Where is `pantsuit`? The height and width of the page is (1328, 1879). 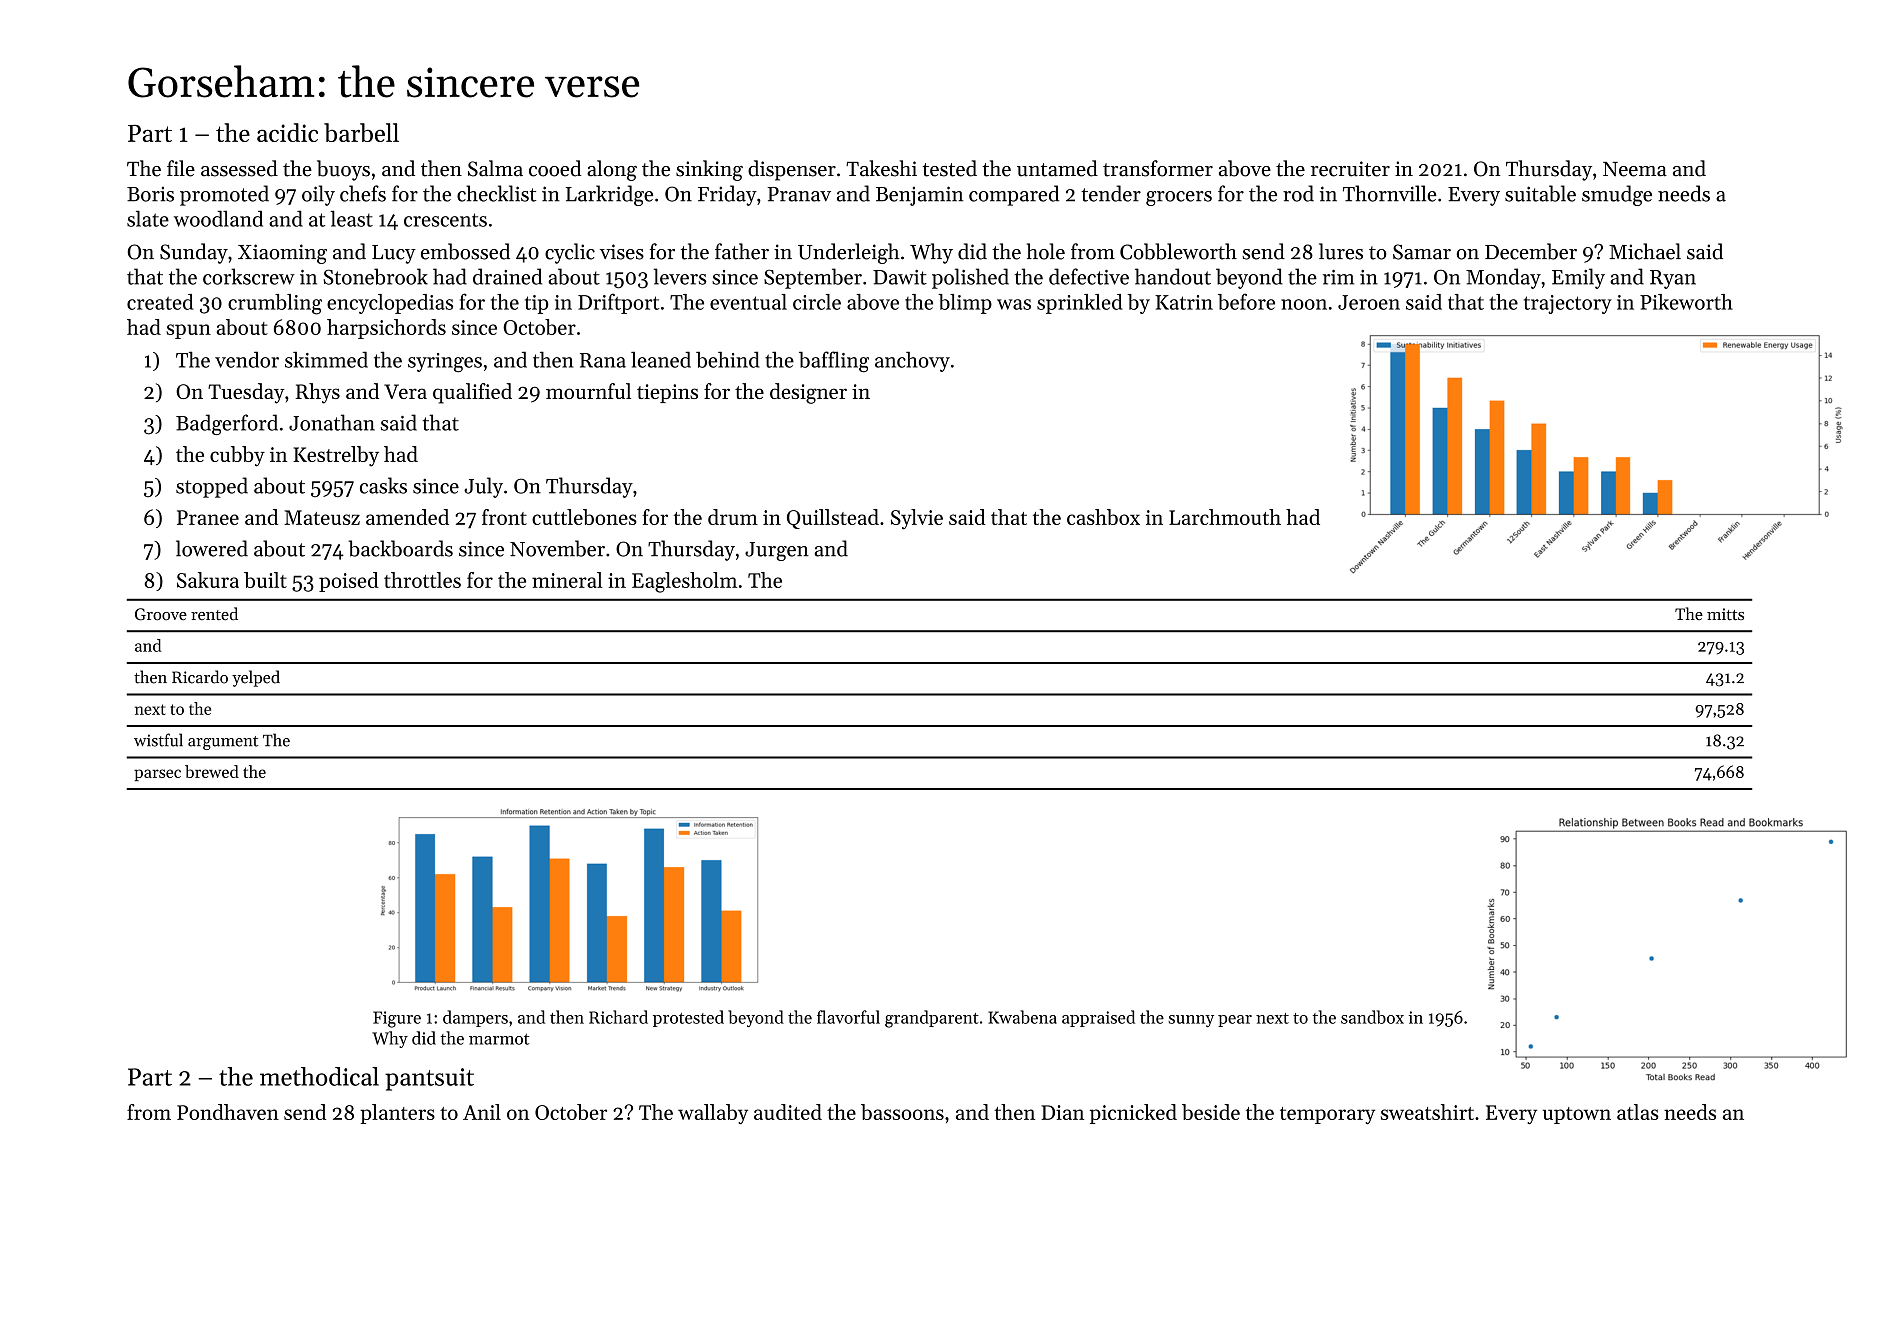
pantsuit is located at coordinates (429, 1079).
